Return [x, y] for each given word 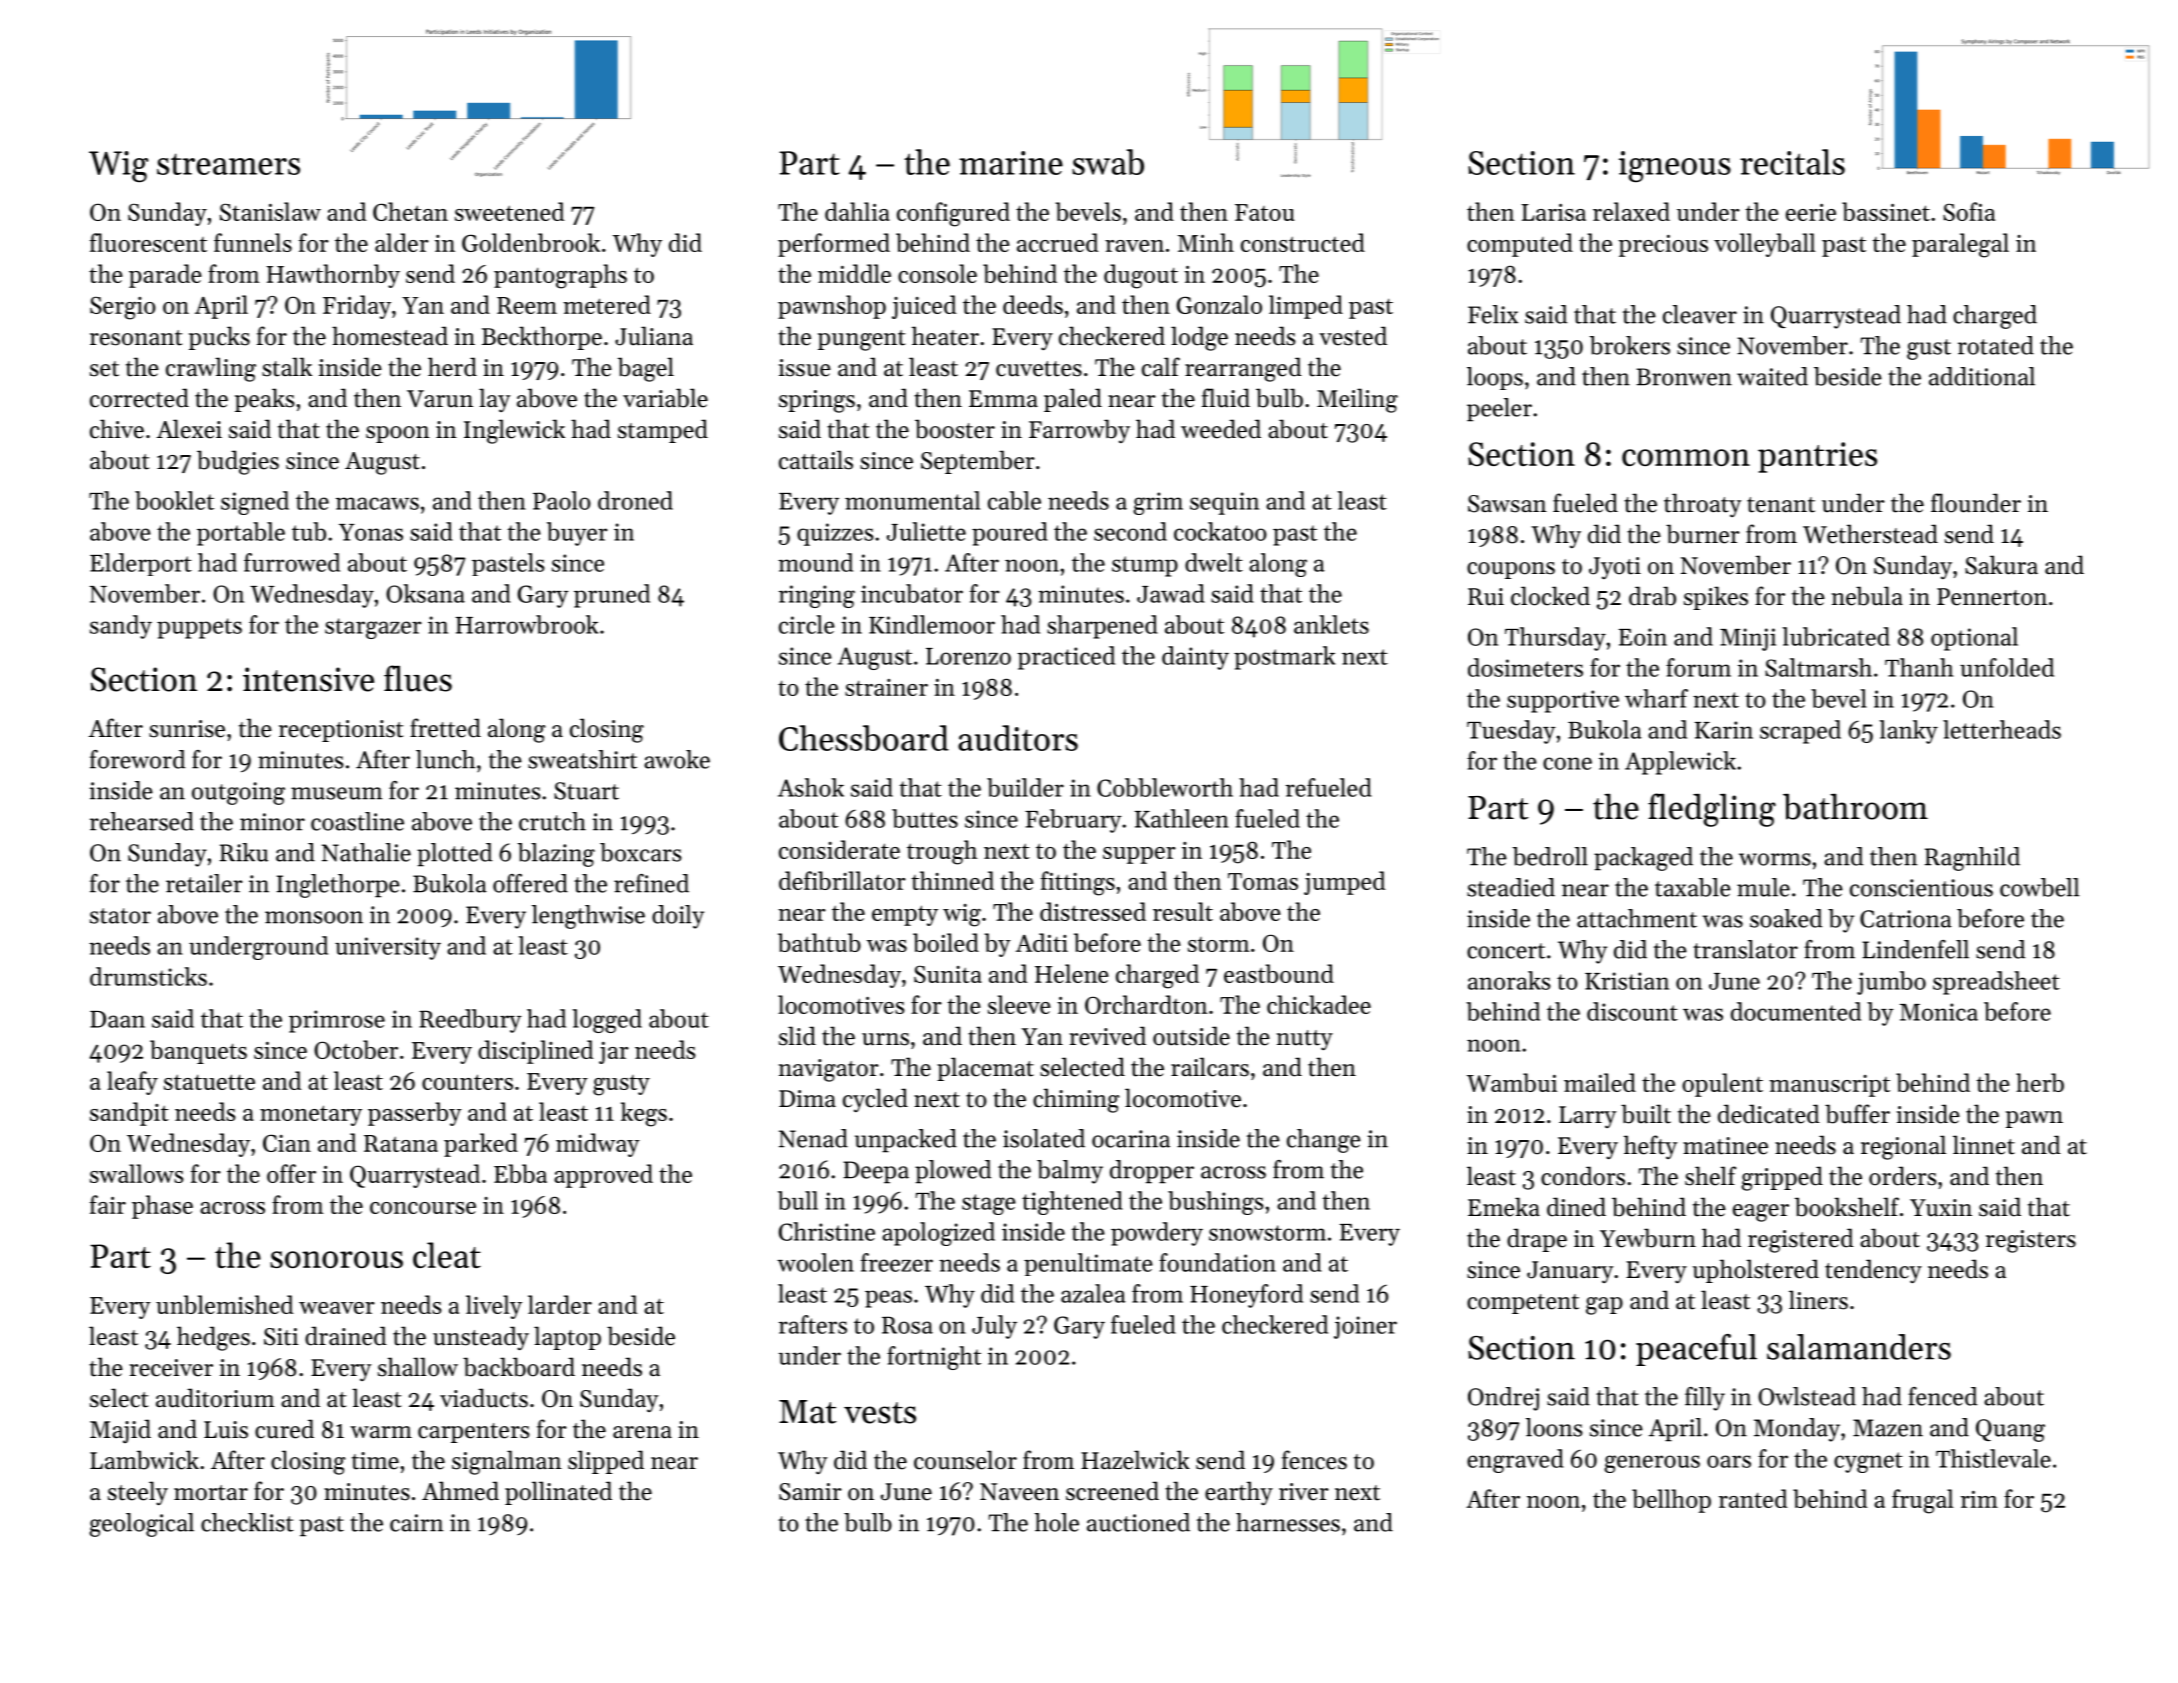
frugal [1923, 1501]
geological [141, 1525]
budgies [238, 462]
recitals [1792, 162]
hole [1057, 1522]
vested [1353, 336]
